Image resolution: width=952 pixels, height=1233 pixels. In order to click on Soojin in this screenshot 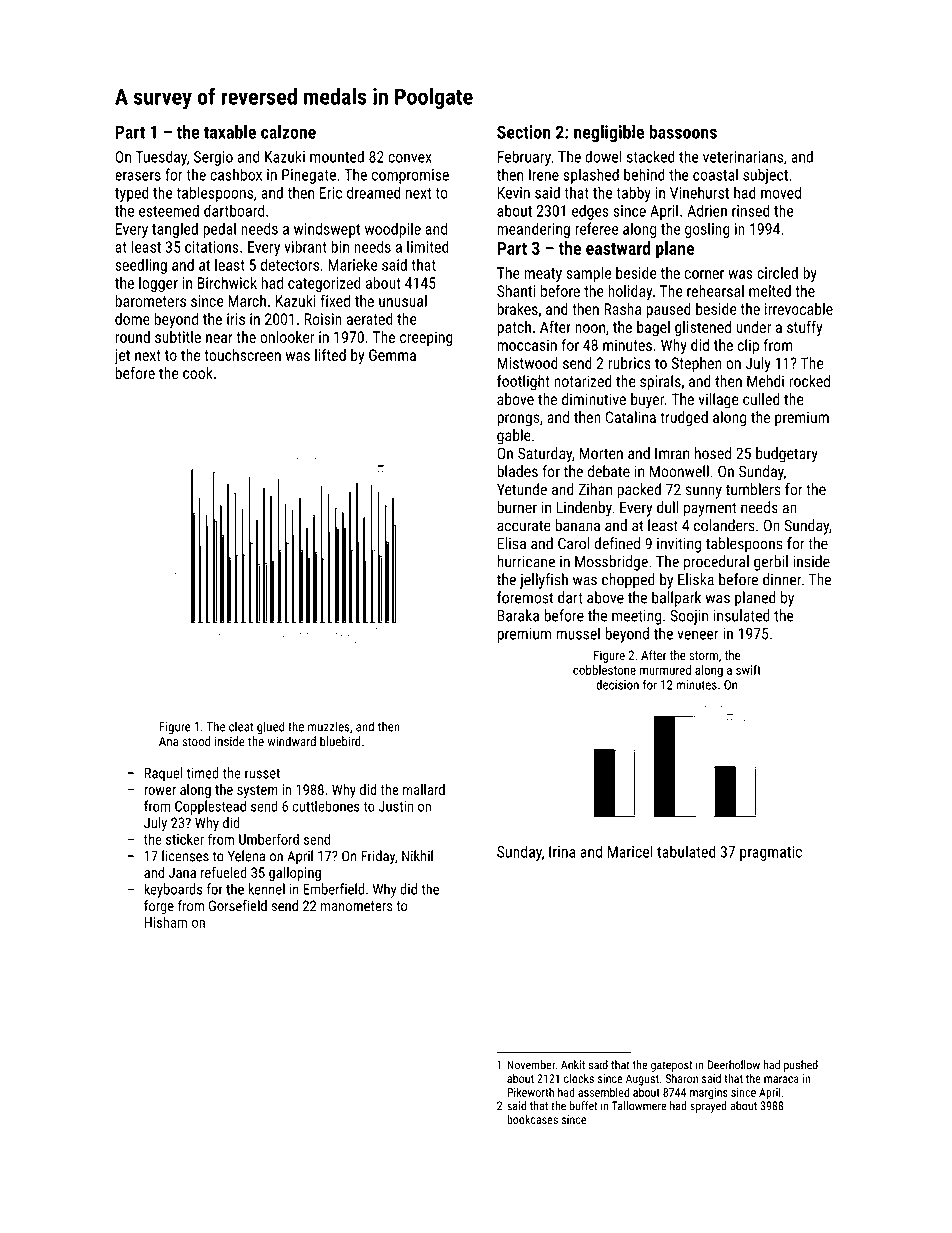, I will do `click(689, 617)`.
